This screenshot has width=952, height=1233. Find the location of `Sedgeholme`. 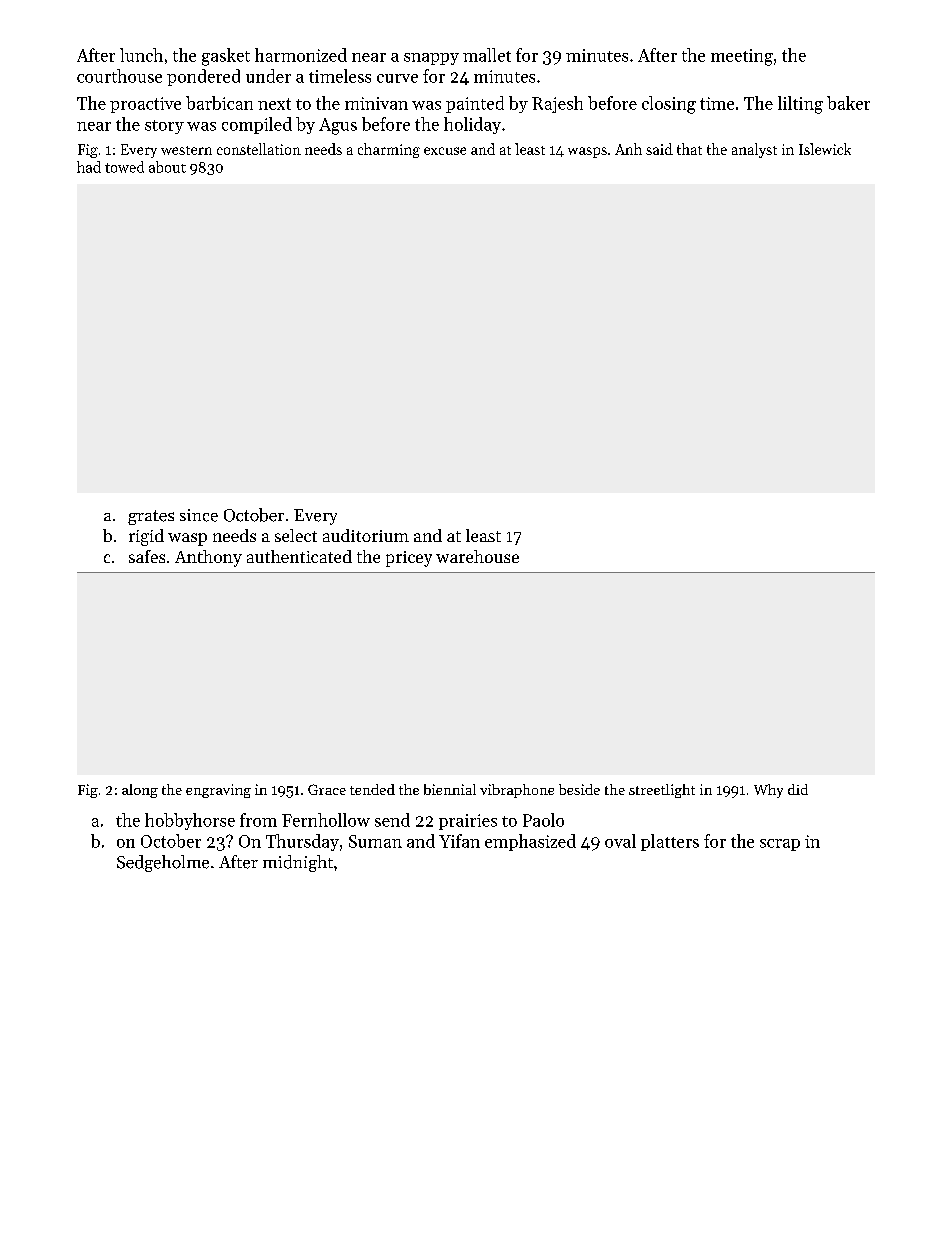

Sedgeholme is located at coordinates (163, 863).
